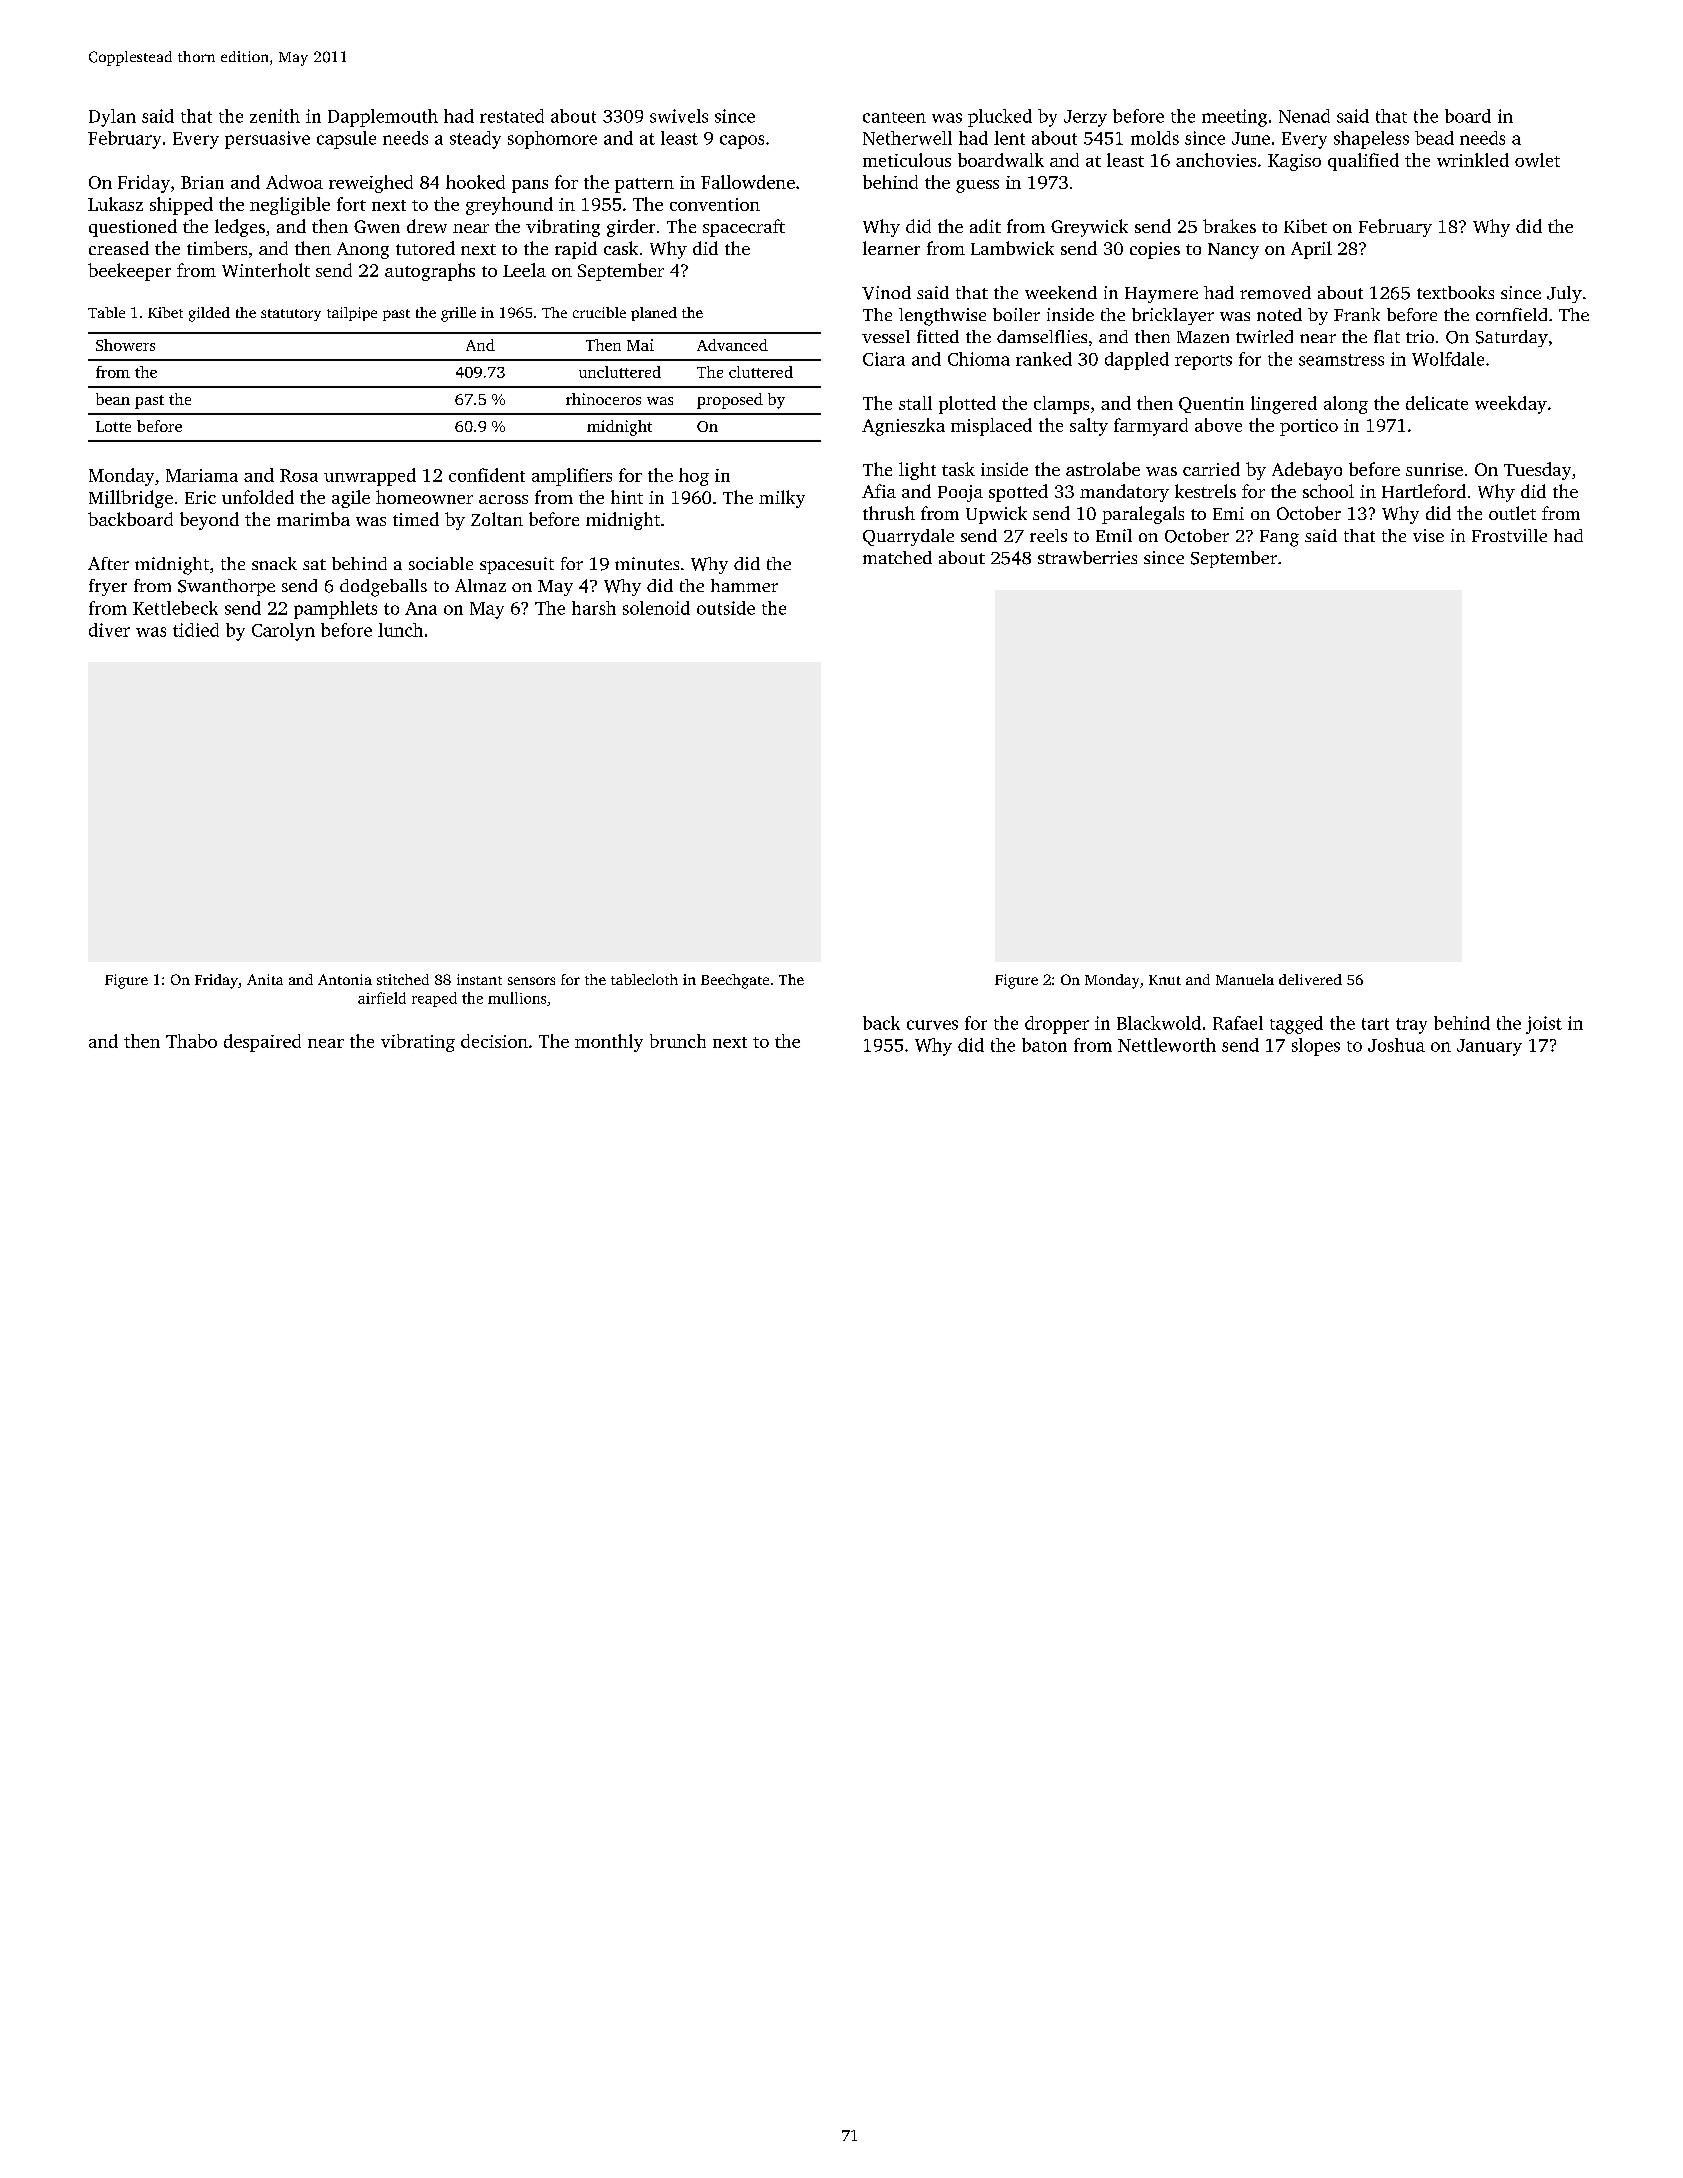 Image resolution: width=1683 pixels, height=2178 pixels. What do you see at coordinates (400, 630) in the screenshot?
I see `lunch` at bounding box center [400, 630].
